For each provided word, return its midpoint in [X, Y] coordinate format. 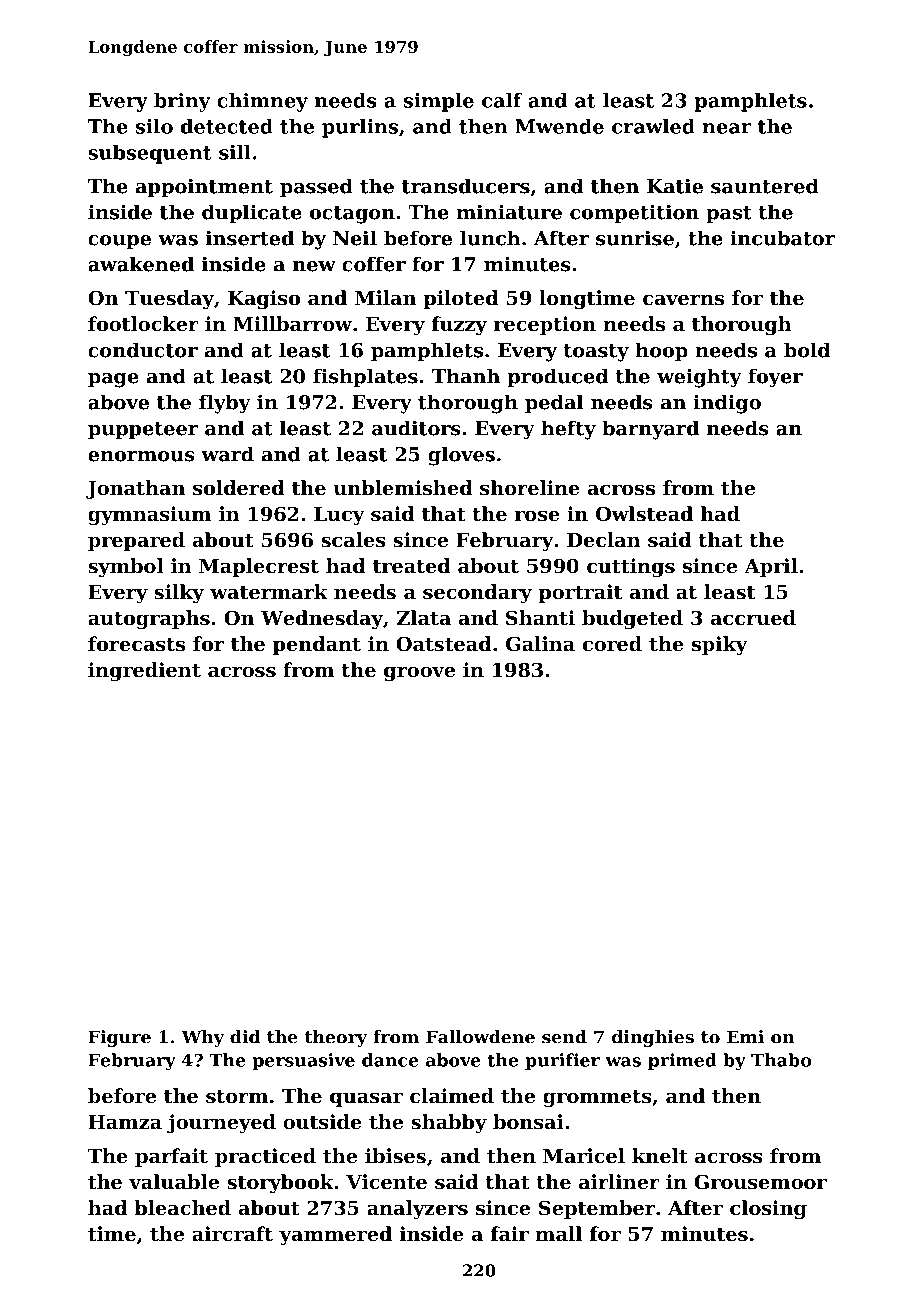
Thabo [781, 1060]
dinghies [653, 1038]
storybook [280, 1184]
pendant [317, 645]
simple [439, 102]
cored [612, 644]
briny [182, 102]
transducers [466, 186]
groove [419, 674]
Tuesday [169, 300]
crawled [653, 126]
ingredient [144, 672]
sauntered [765, 186]
